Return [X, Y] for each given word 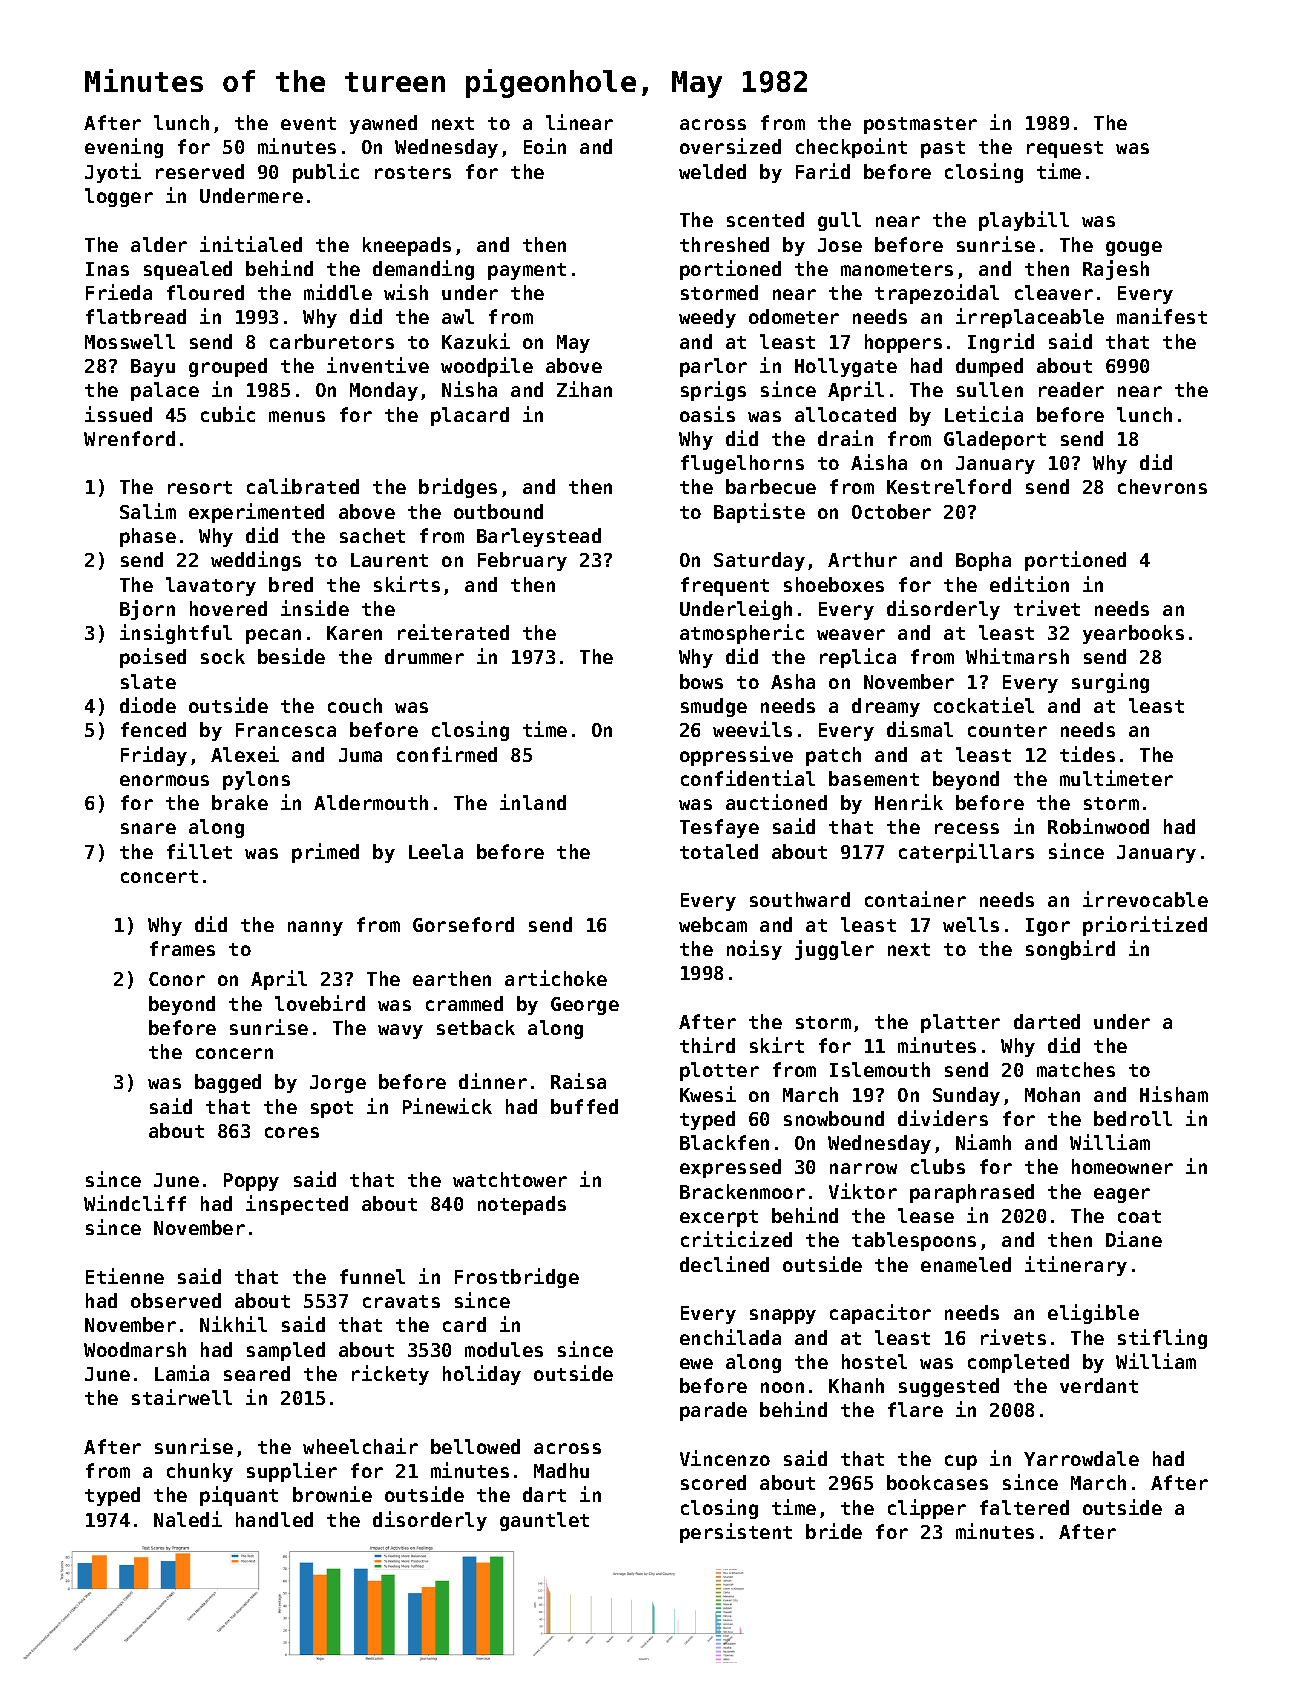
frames [182, 948]
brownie [332, 1494]
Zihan [584, 389]
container [915, 899]
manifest [1162, 316]
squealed [188, 270]
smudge [714, 707]
